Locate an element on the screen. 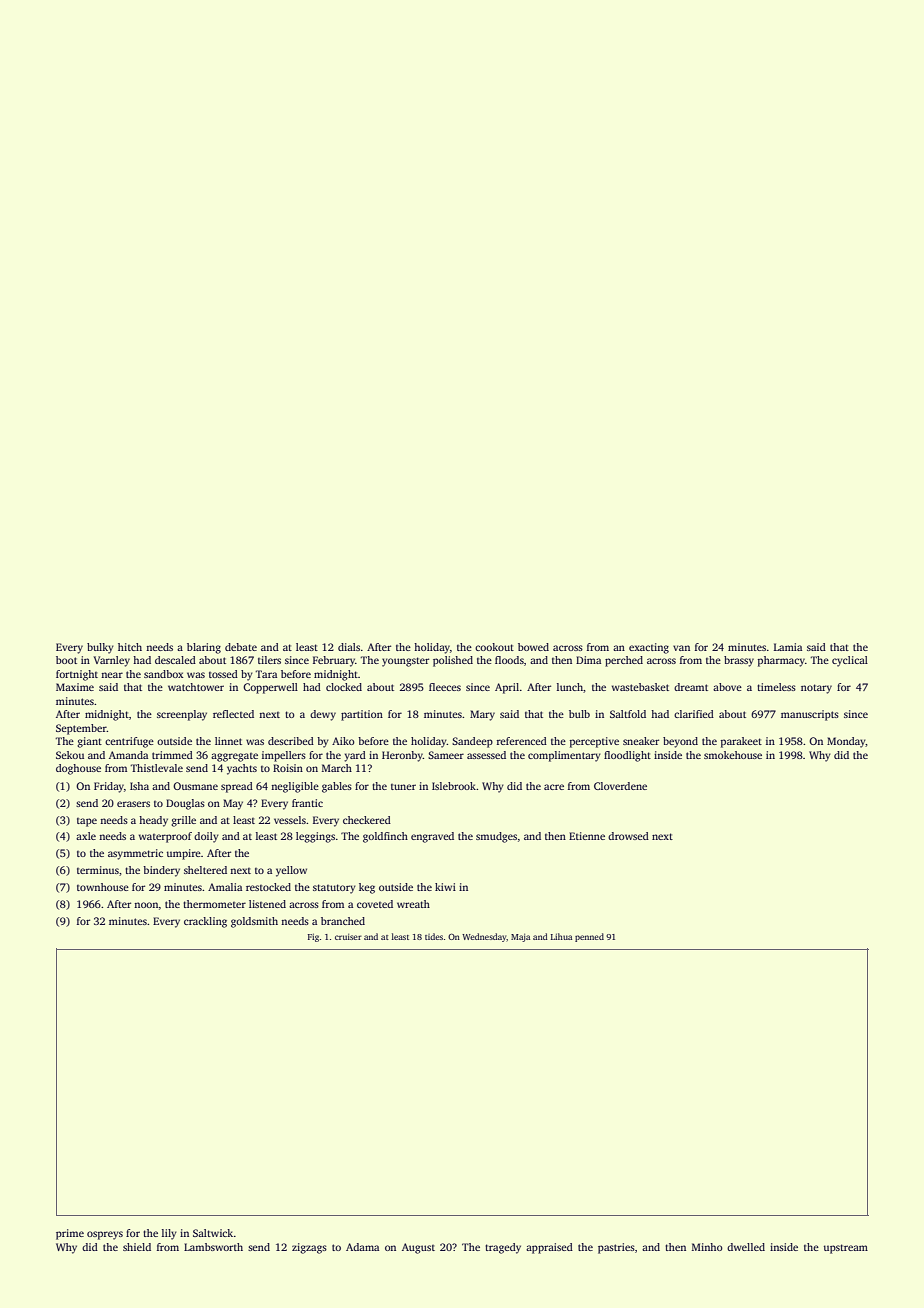  tides is located at coordinates (434, 936).
